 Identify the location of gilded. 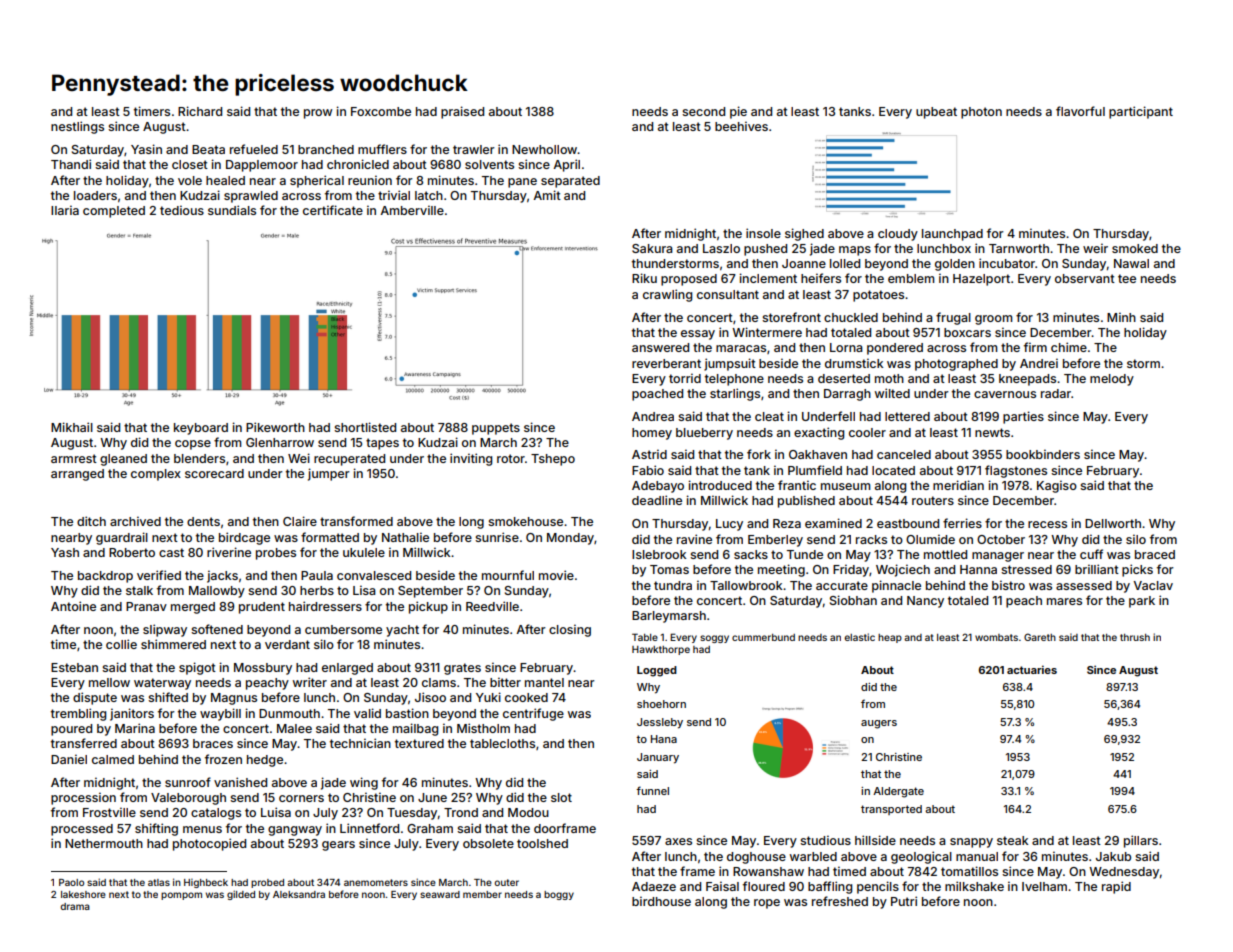
(241, 895).
